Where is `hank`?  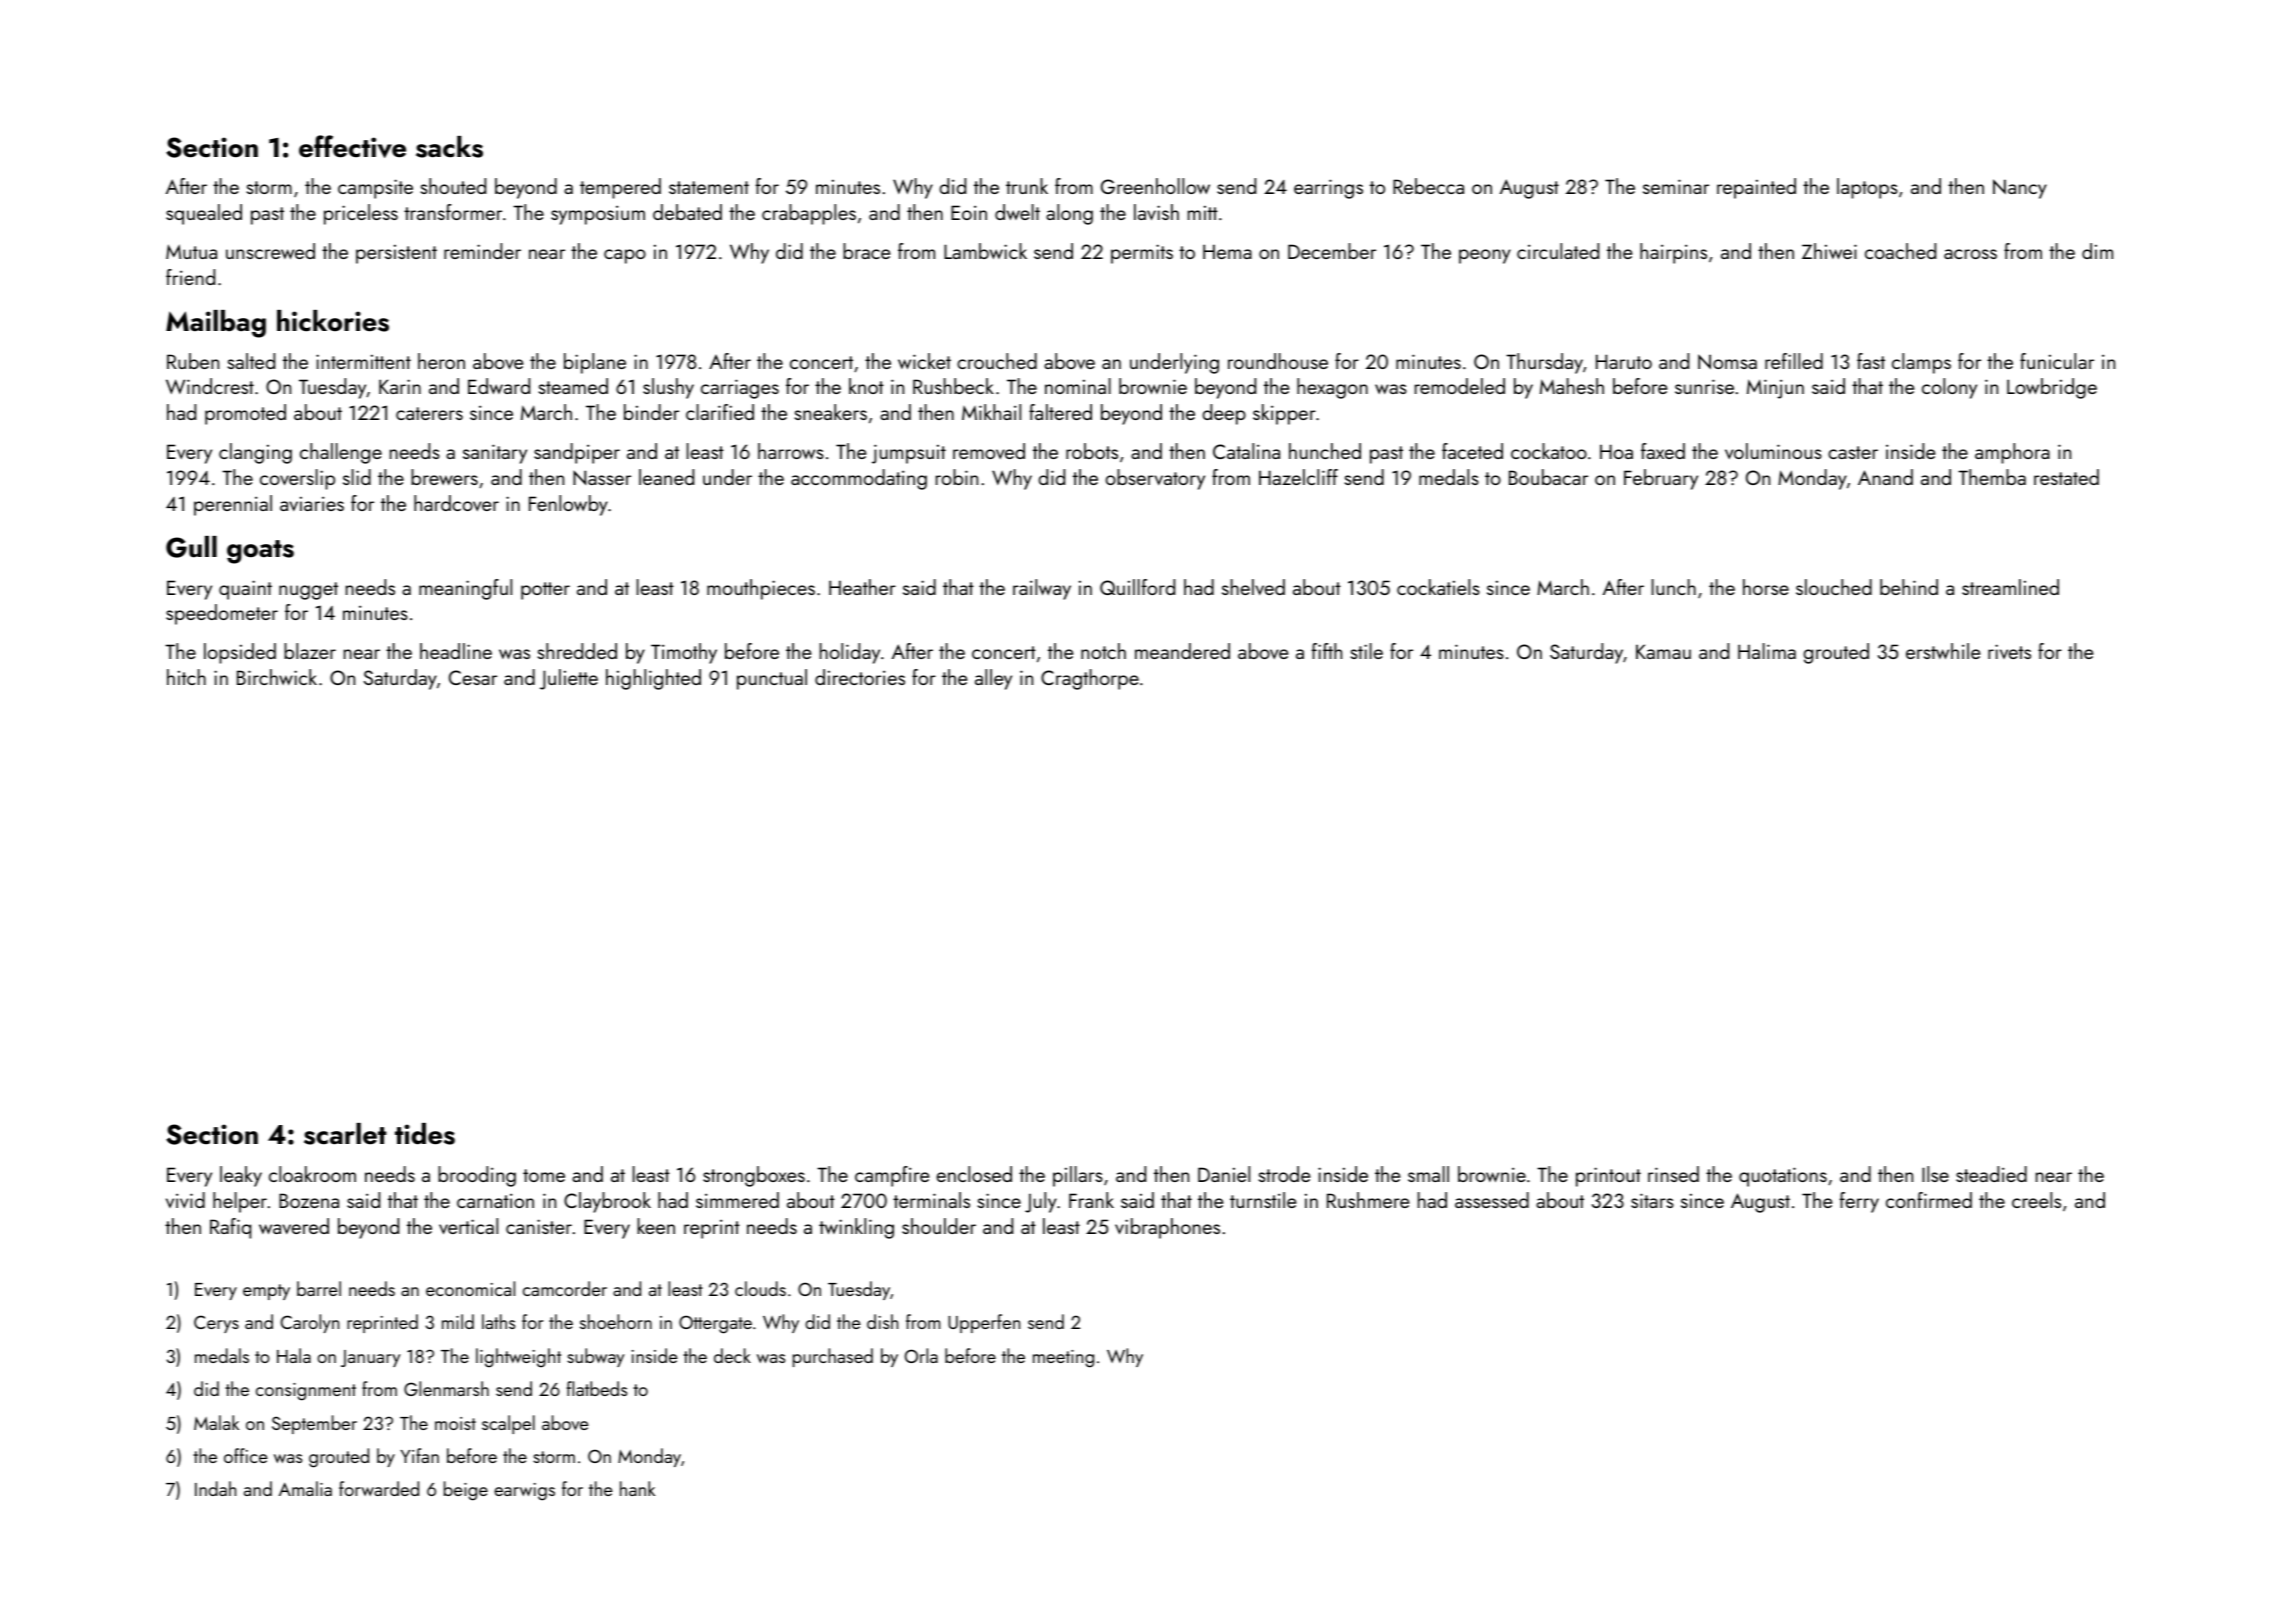
hank is located at coordinates (637, 1488).
